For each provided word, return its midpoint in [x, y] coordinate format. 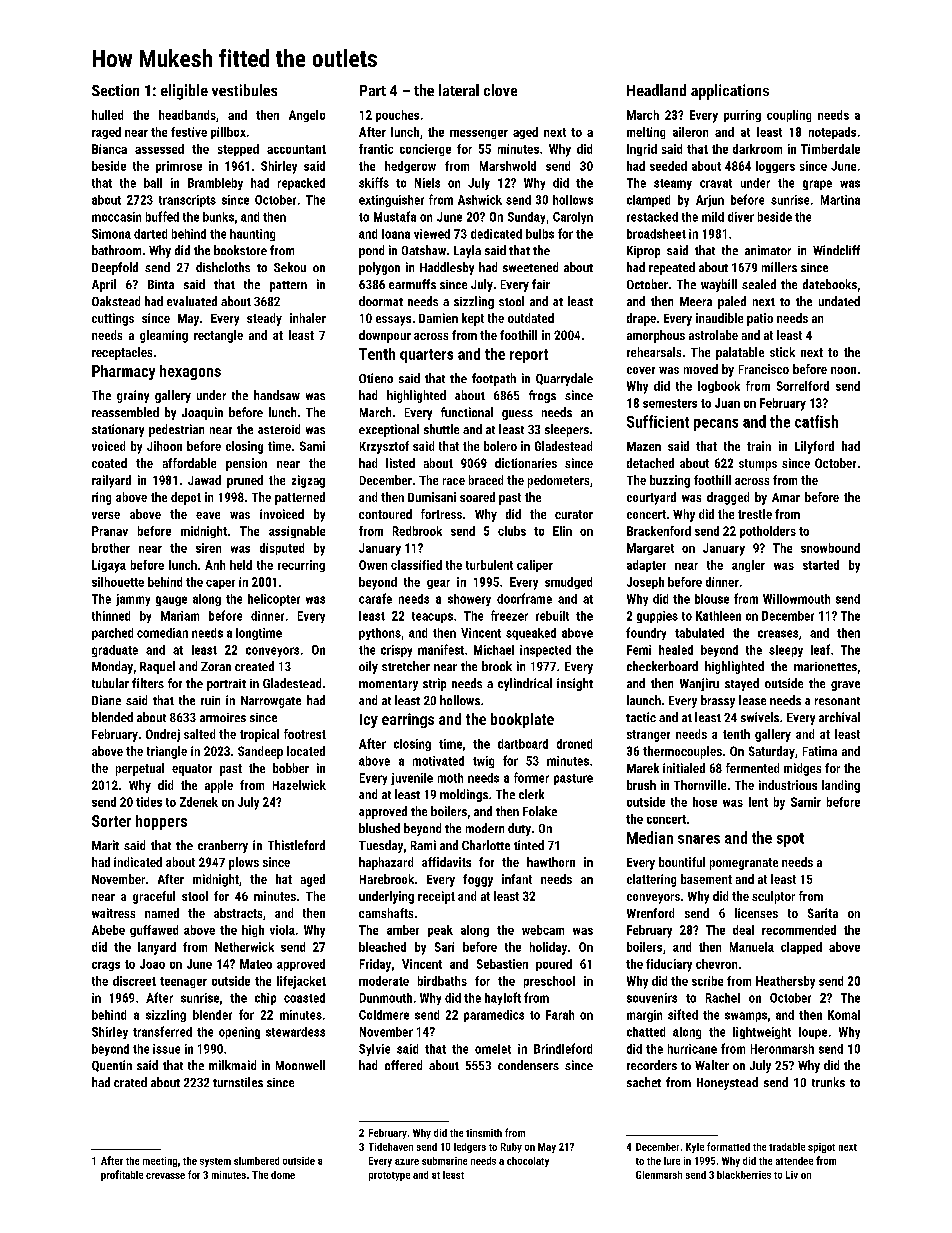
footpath [494, 379]
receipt [436, 897]
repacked [301, 184]
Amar [786, 497]
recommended [799, 930]
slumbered [256, 1161]
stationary [118, 430]
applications [730, 92]
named [162, 913]
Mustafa [395, 216]
